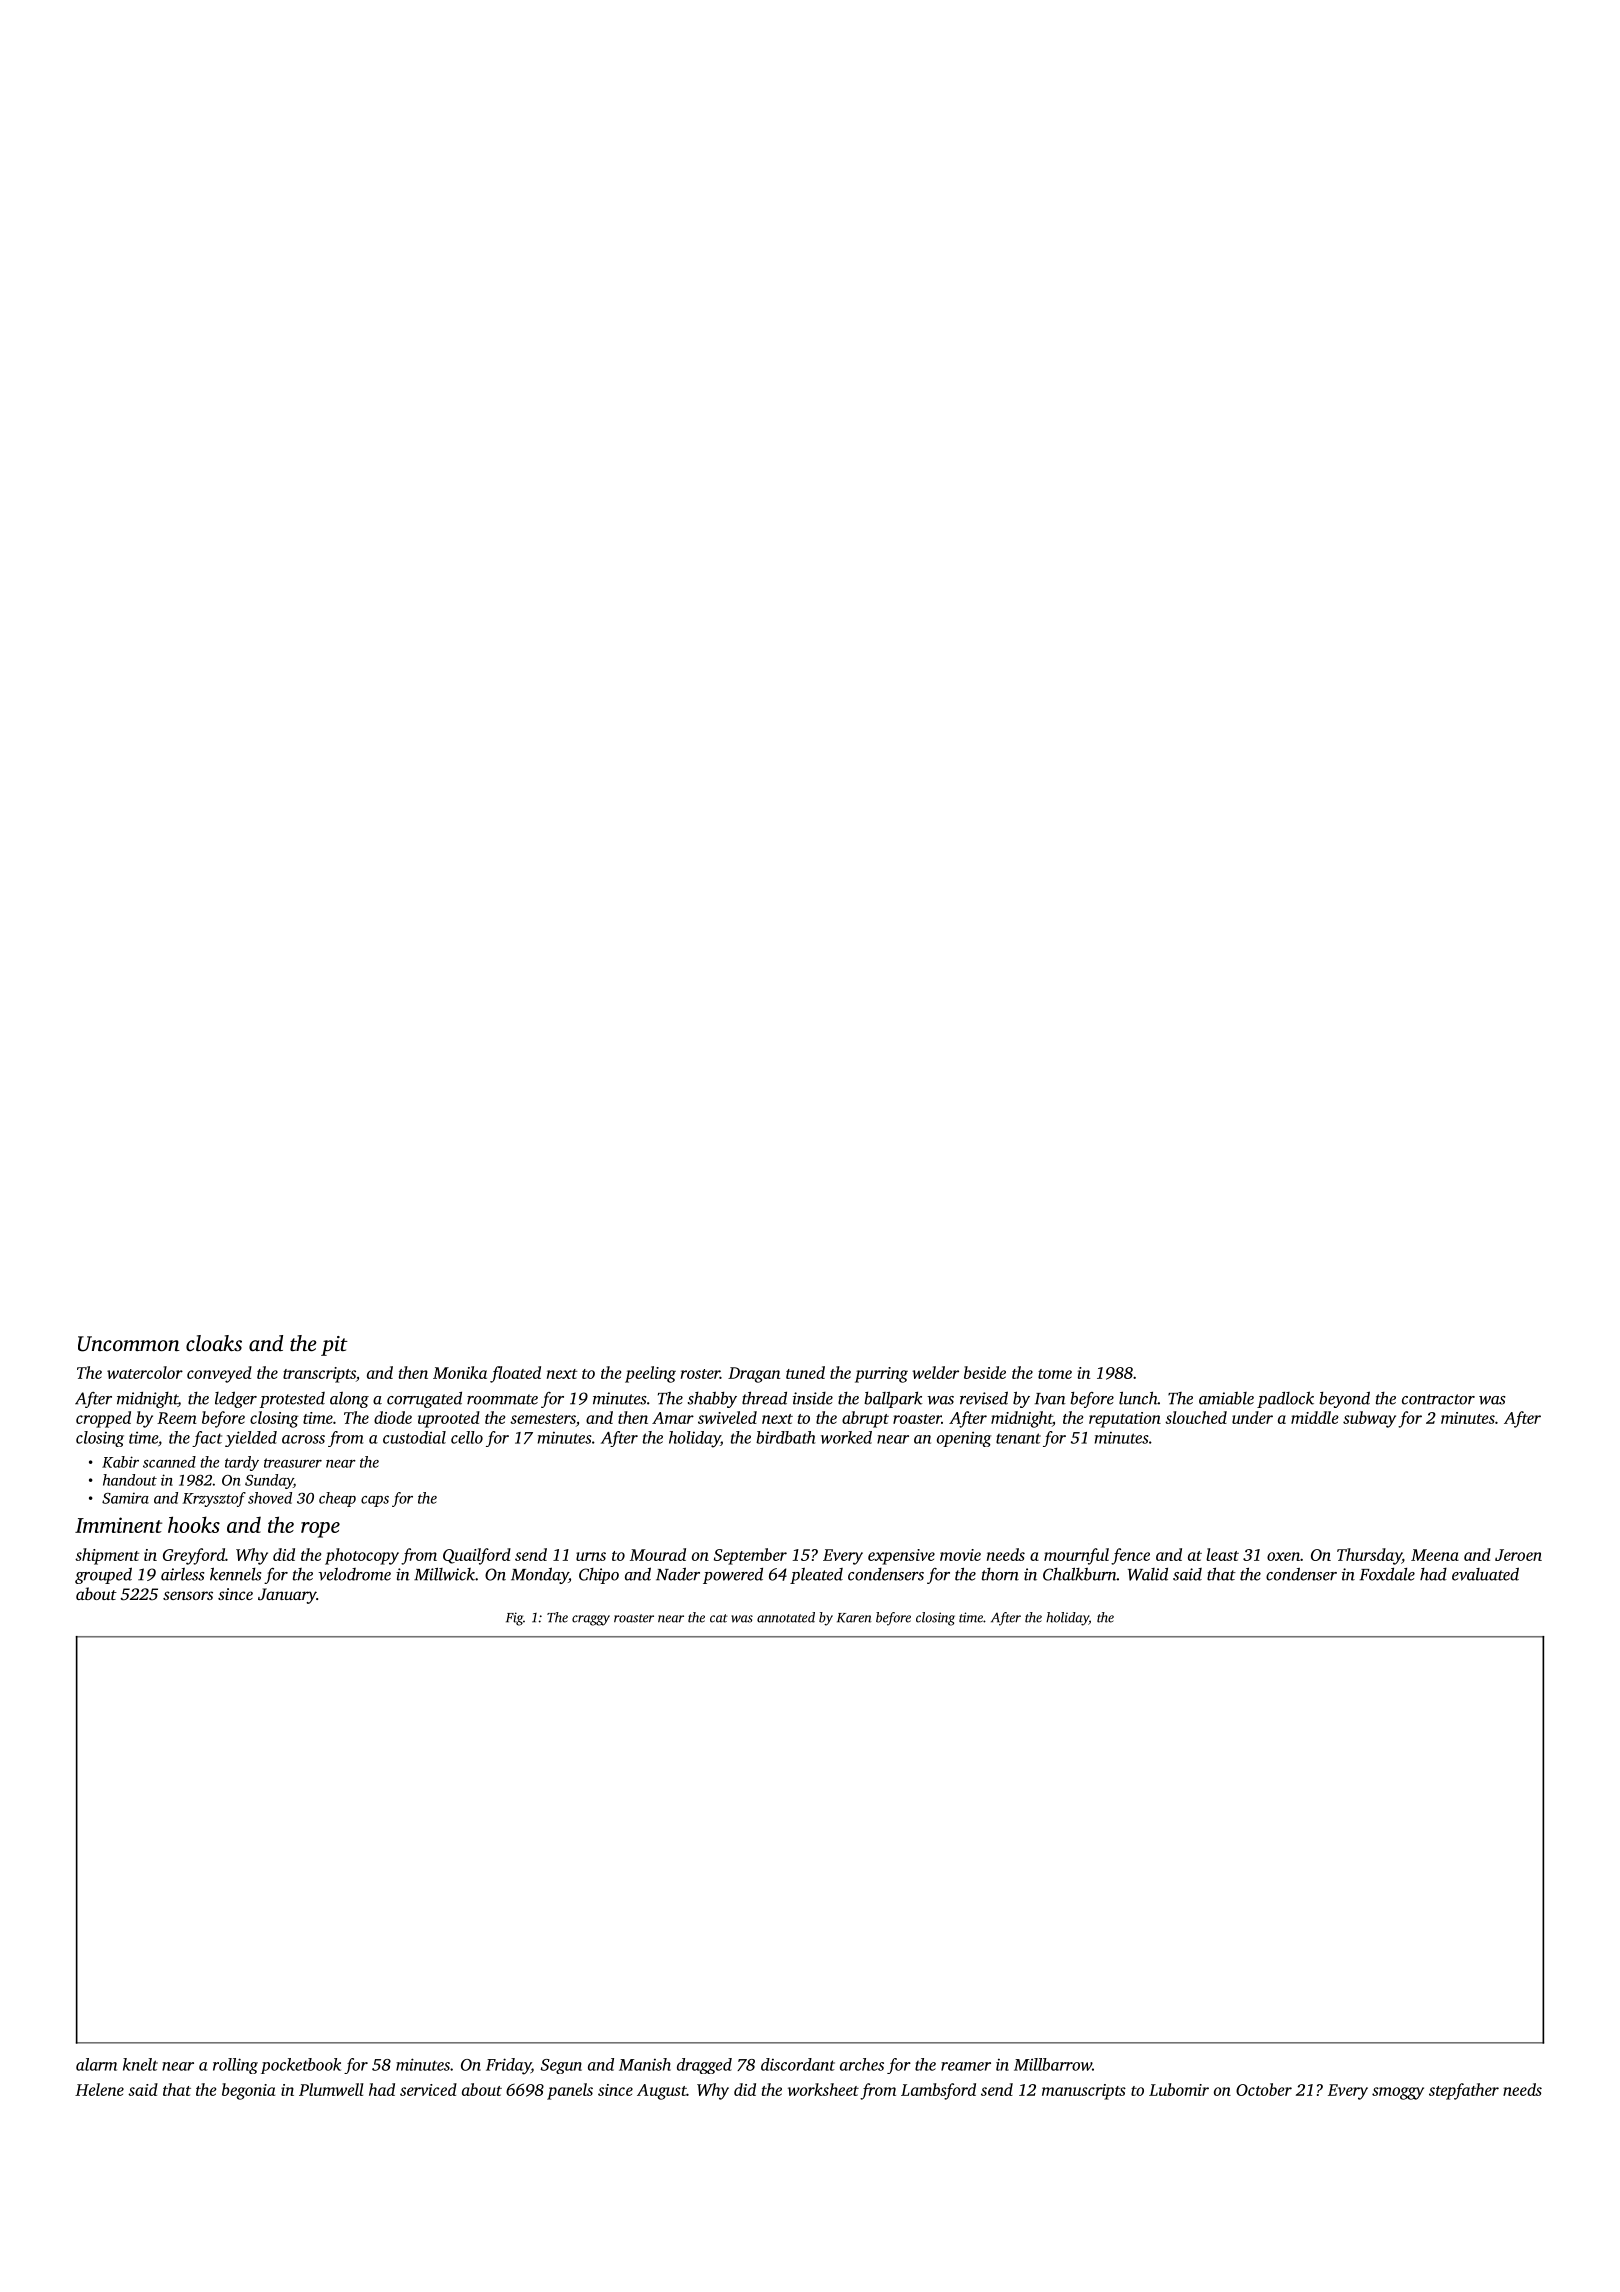 The height and width of the page is (2292, 1620). Describe the element at coordinates (591, 1556) in the page. I see `urns` at that location.
